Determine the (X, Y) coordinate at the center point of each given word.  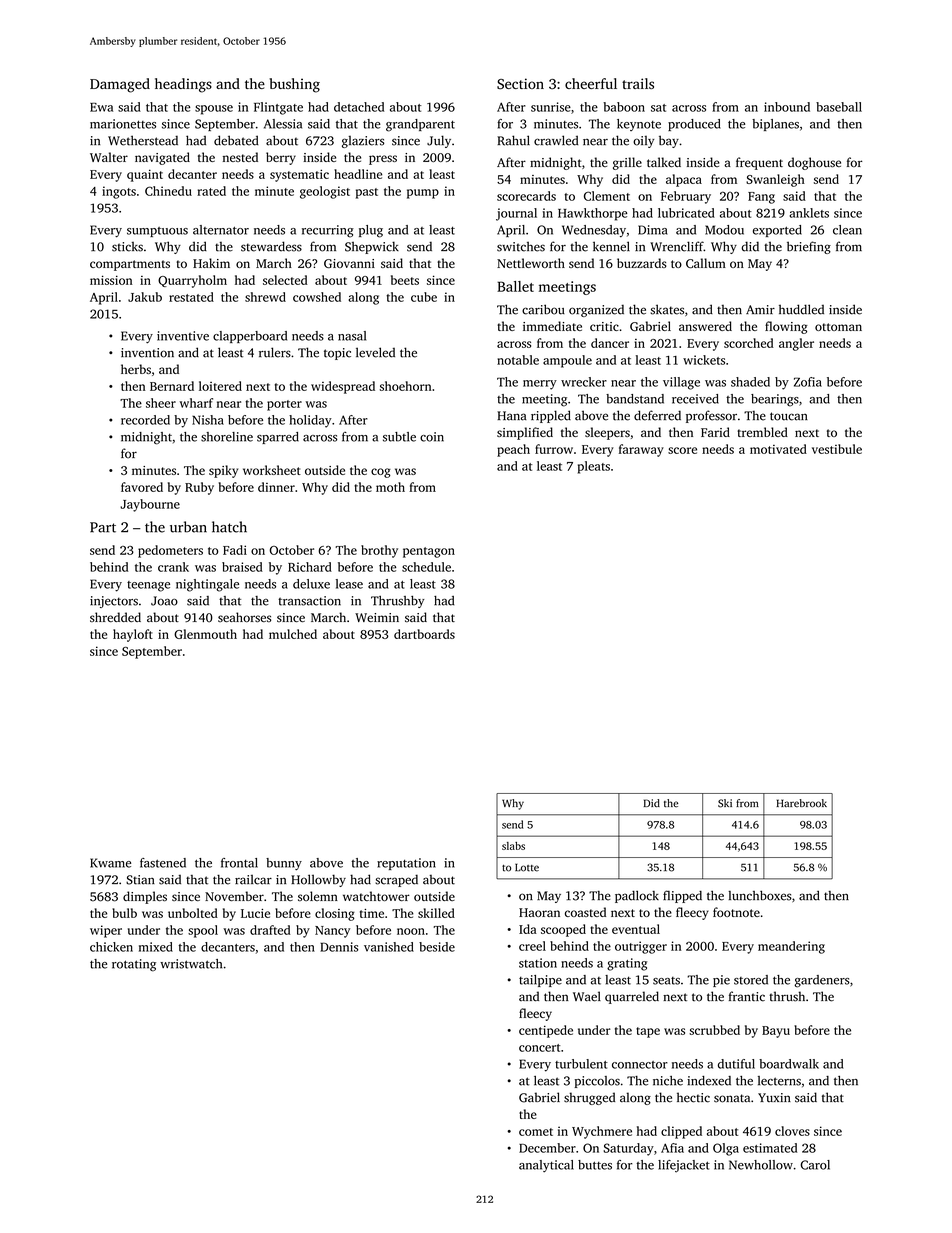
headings (183, 85)
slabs (513, 846)
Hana (511, 416)
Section (520, 84)
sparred (278, 438)
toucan (789, 416)
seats (666, 981)
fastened (163, 863)
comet (536, 1132)
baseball (839, 107)
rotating (134, 965)
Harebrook (801, 803)
